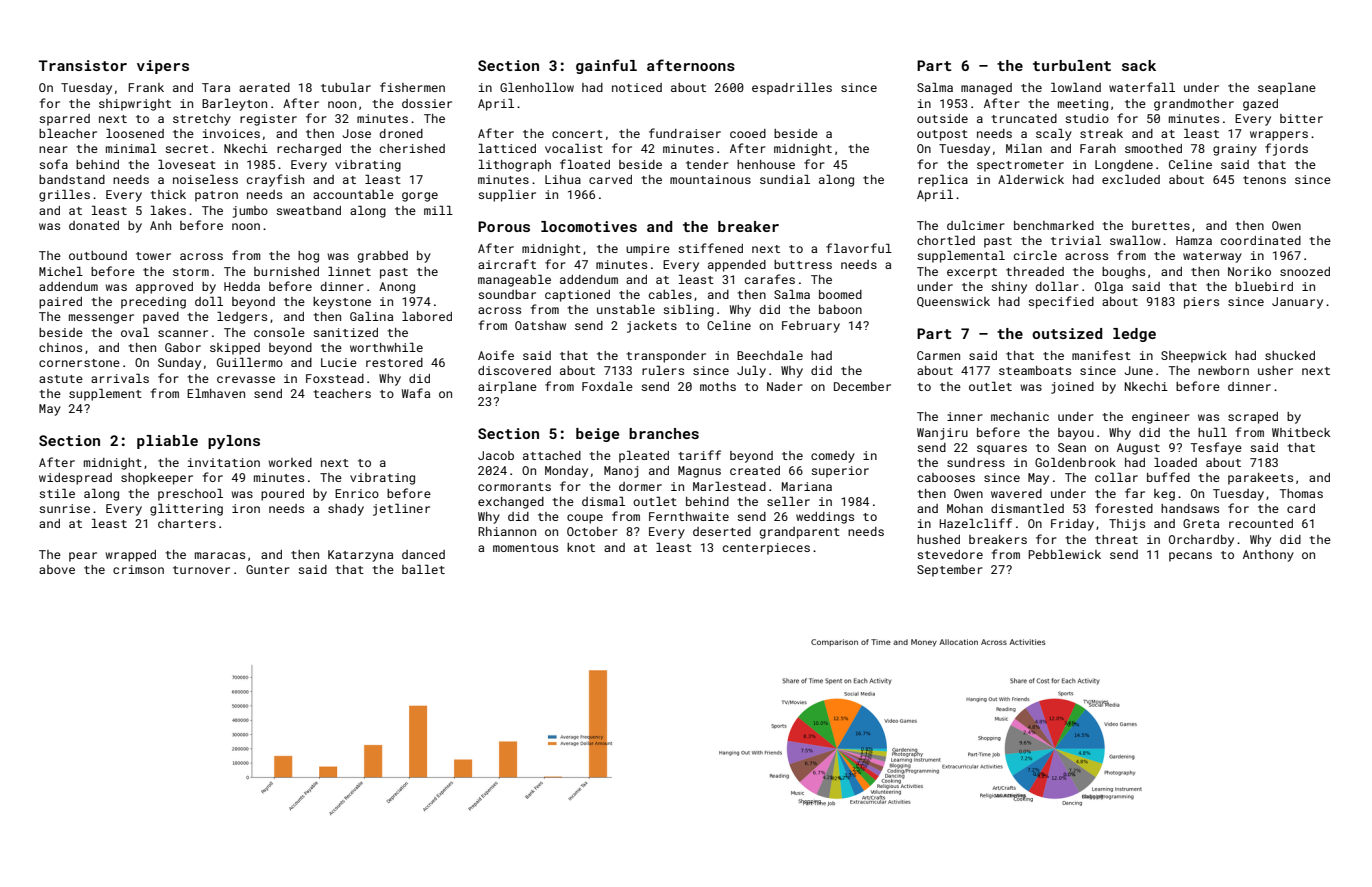  I want to click on paved, so click(161, 318).
